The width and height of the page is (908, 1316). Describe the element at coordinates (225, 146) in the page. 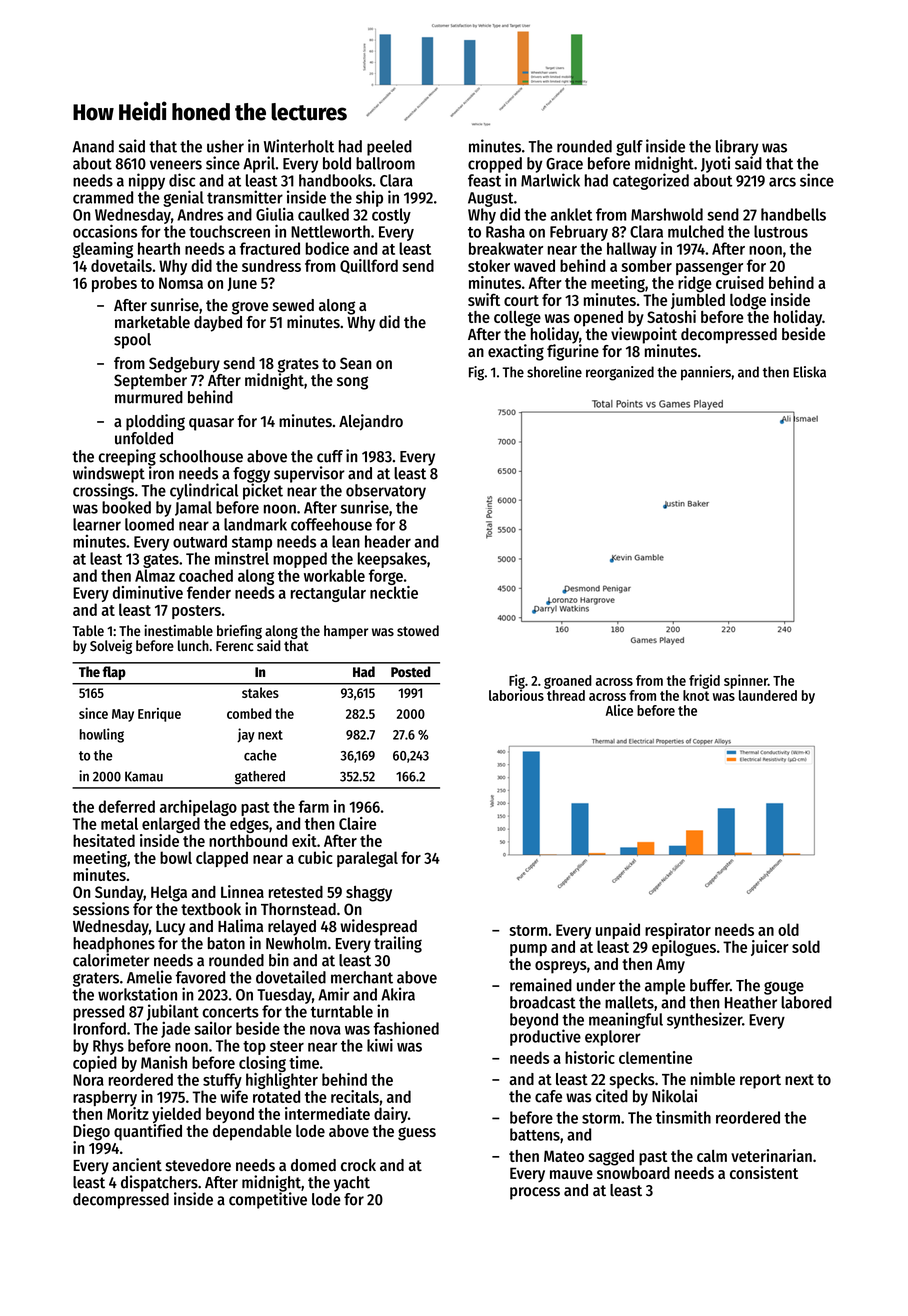

I see `usher` at that location.
